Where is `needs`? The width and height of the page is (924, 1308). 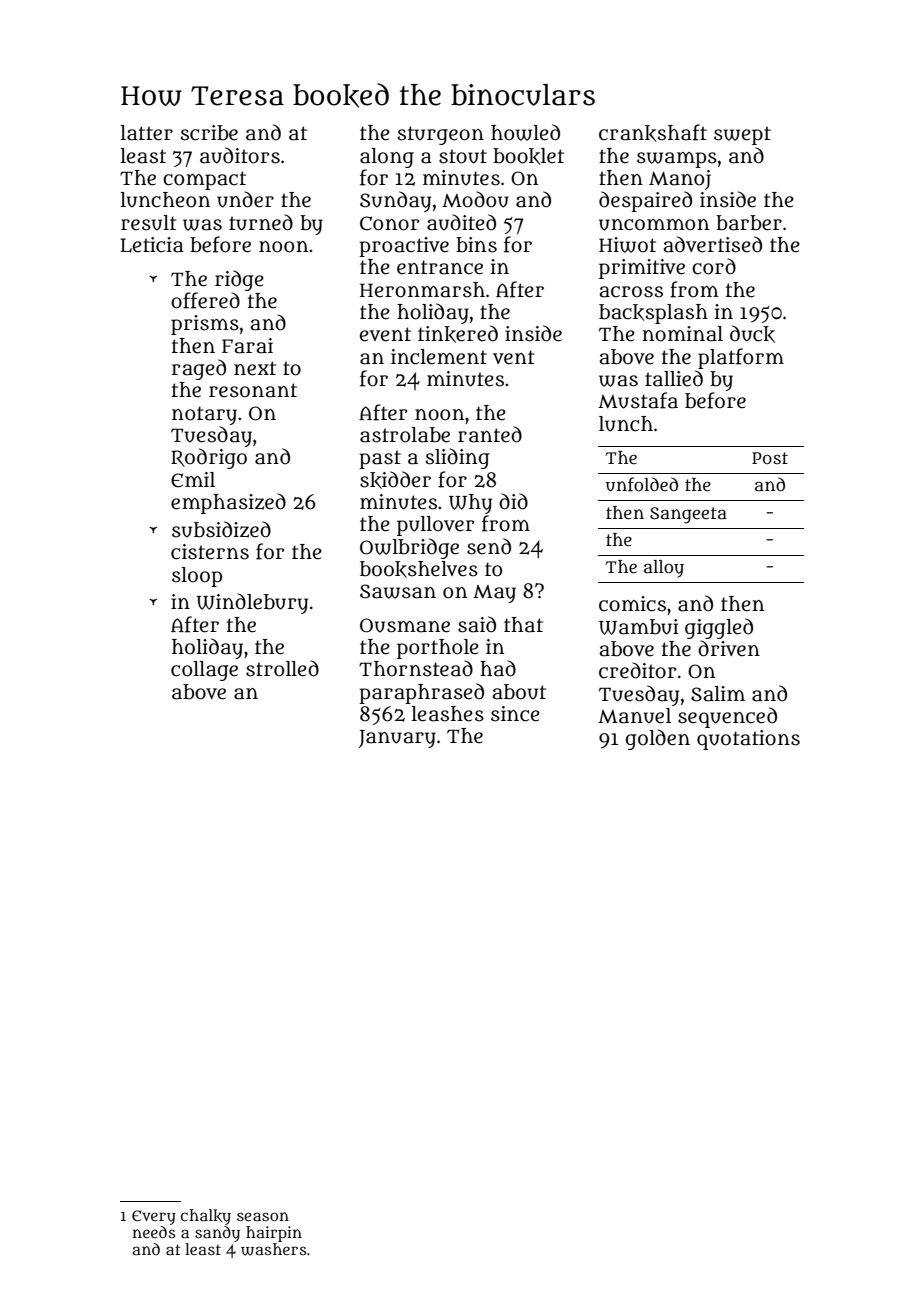 needs is located at coordinates (154, 1232).
